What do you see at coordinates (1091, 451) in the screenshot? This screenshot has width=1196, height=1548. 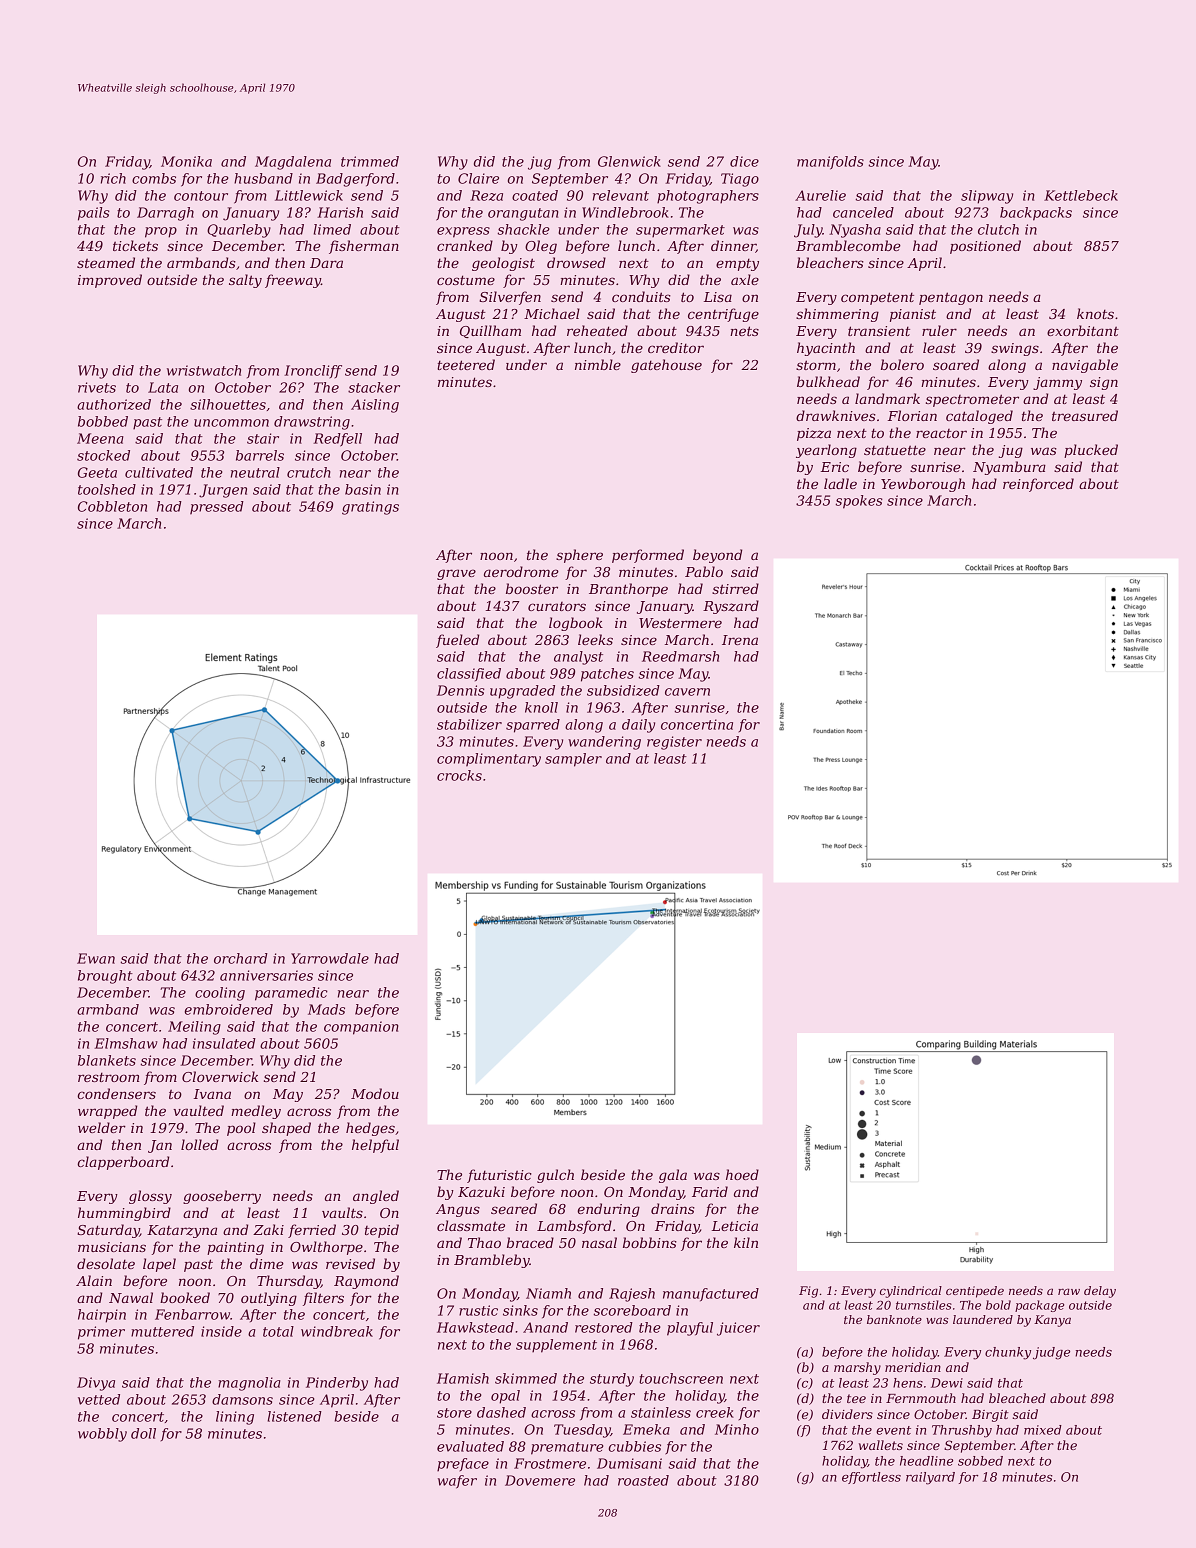 I see `plucked` at bounding box center [1091, 451].
